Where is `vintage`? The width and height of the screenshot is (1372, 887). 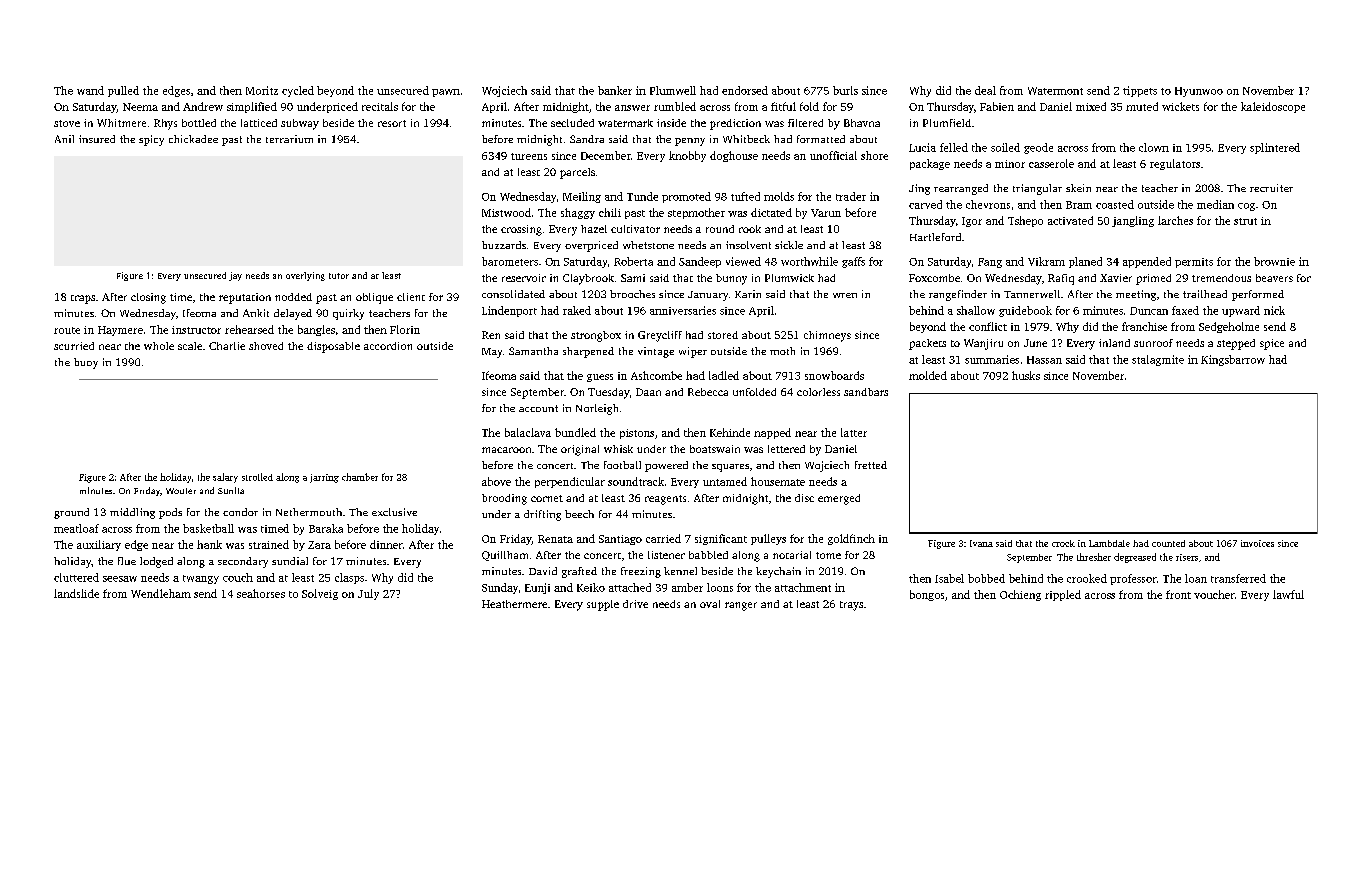
vintage is located at coordinates (656, 352).
